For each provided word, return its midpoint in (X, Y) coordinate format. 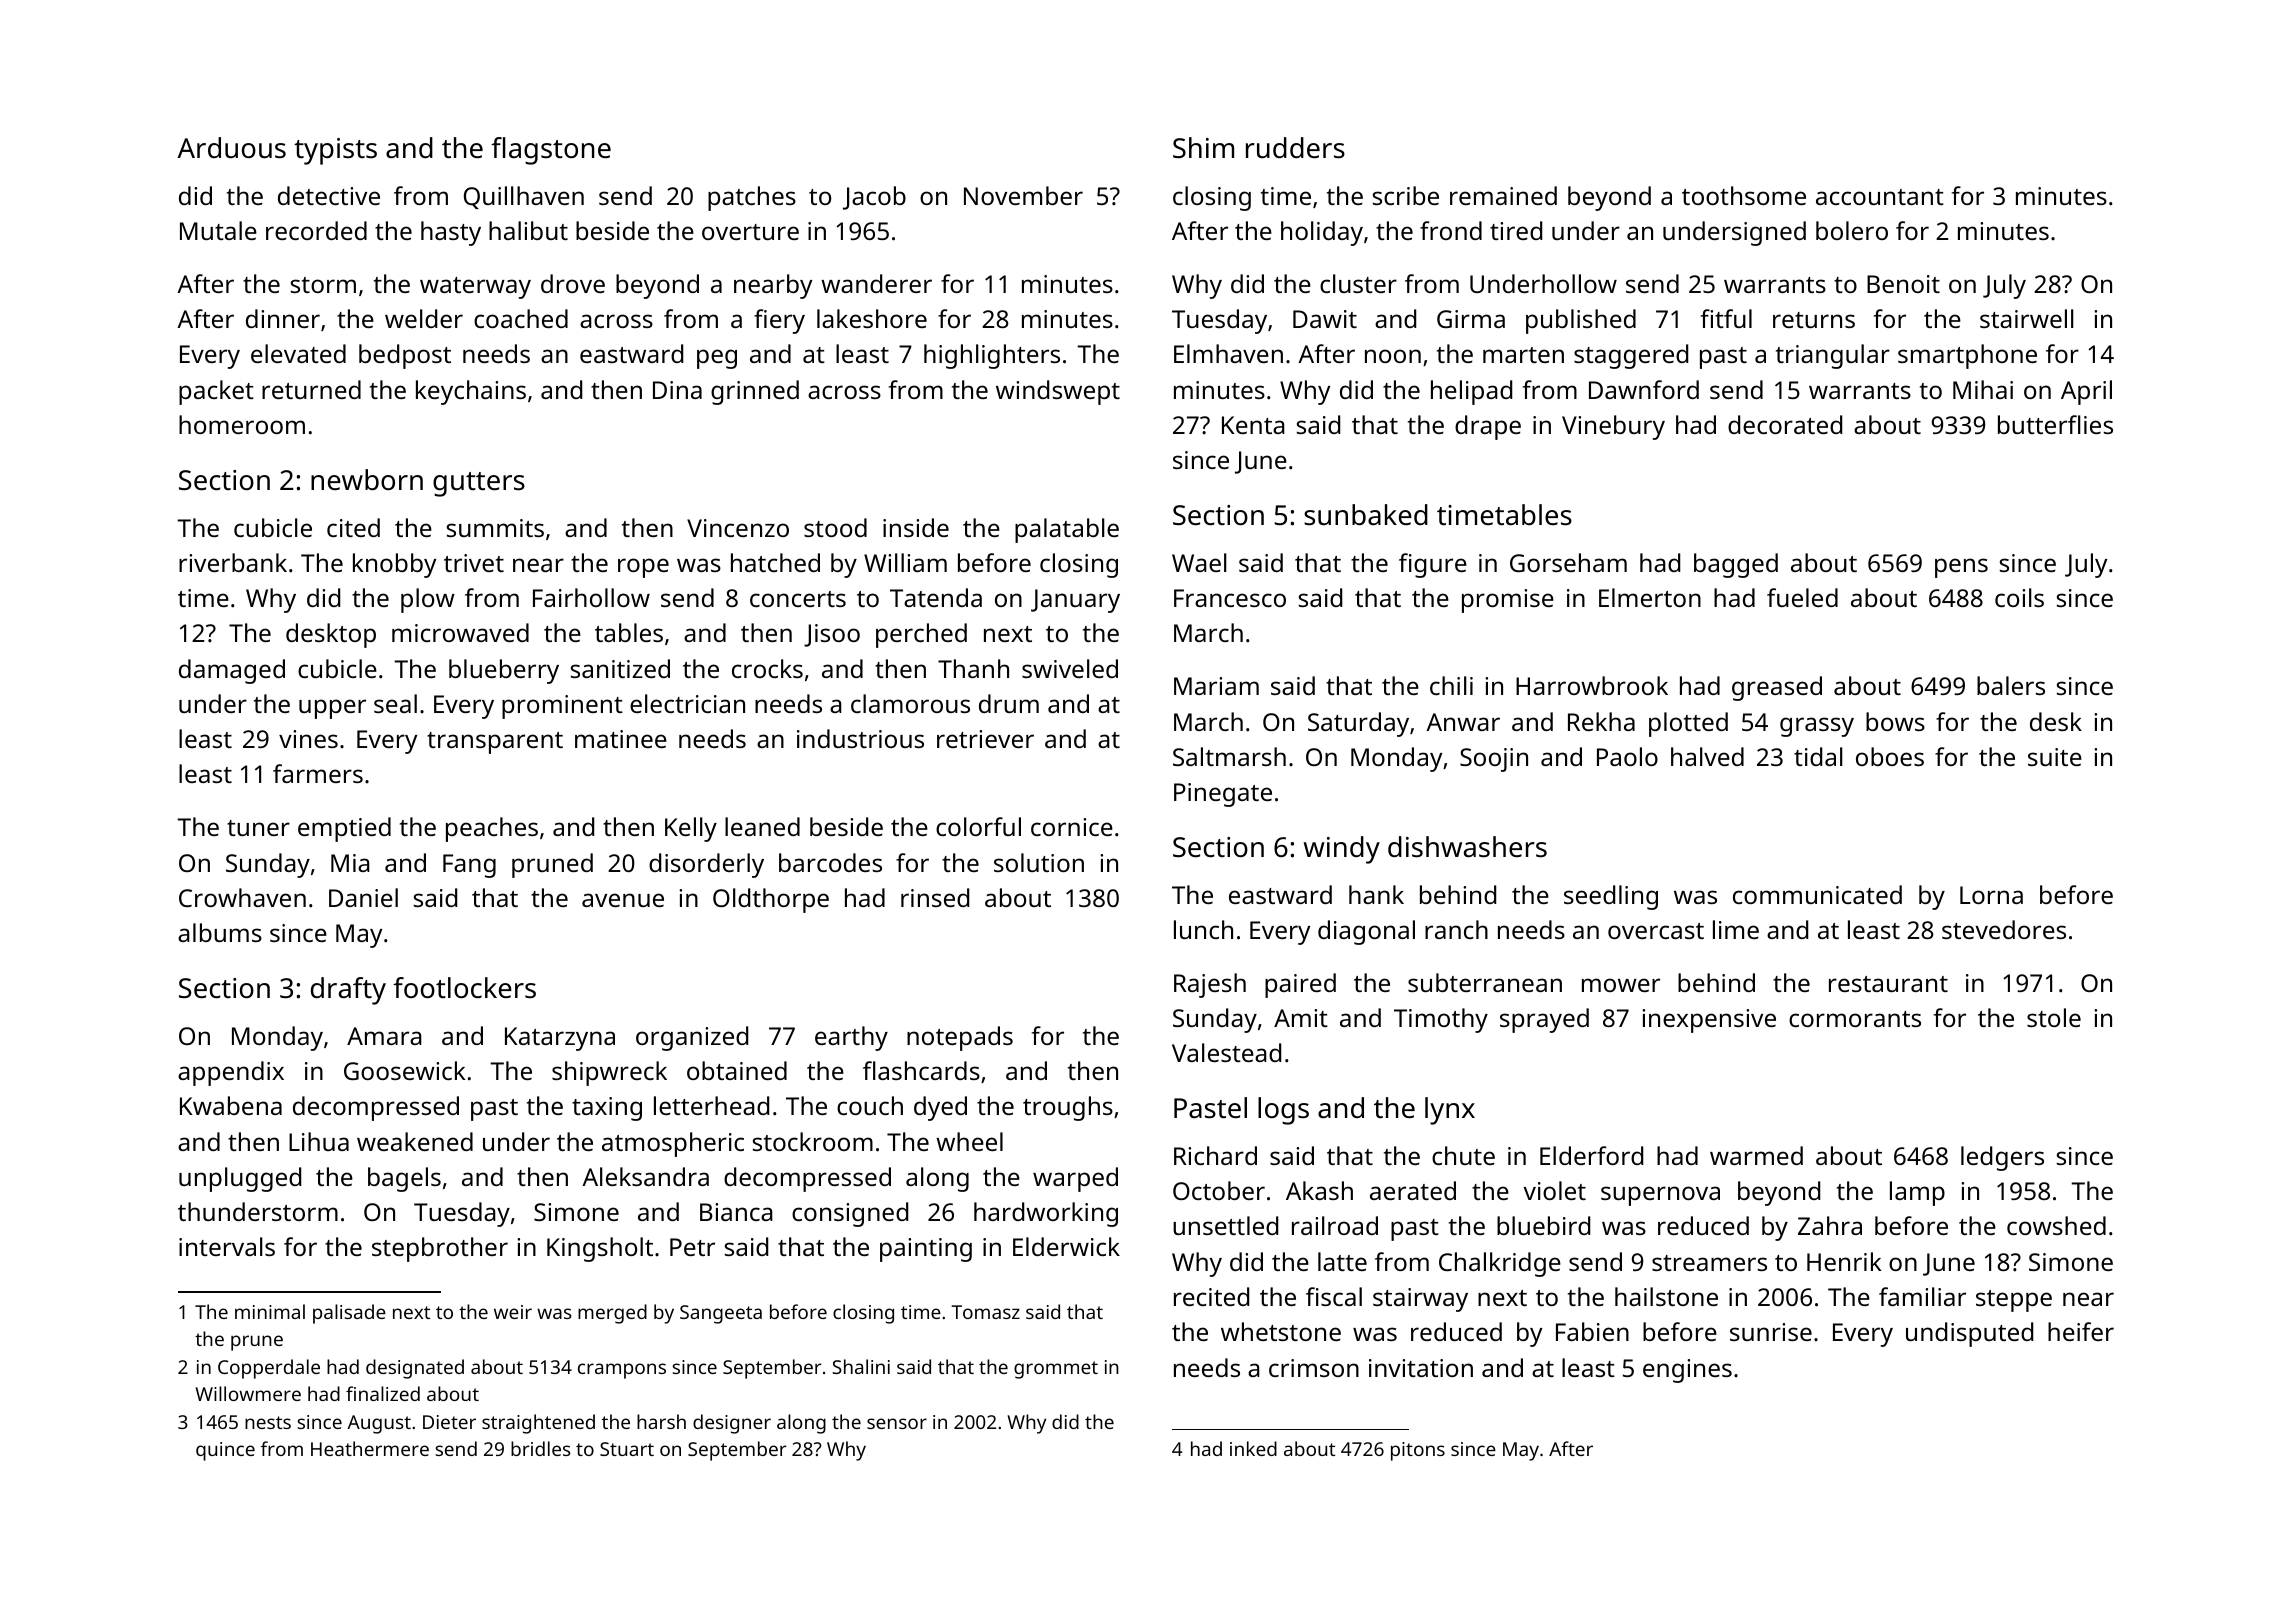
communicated (1817, 894)
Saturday (1358, 724)
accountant (1880, 197)
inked (1253, 1448)
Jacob (874, 198)
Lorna (1991, 895)
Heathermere (370, 1448)
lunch (1203, 929)
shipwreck (609, 1073)
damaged (232, 671)
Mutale (218, 230)
